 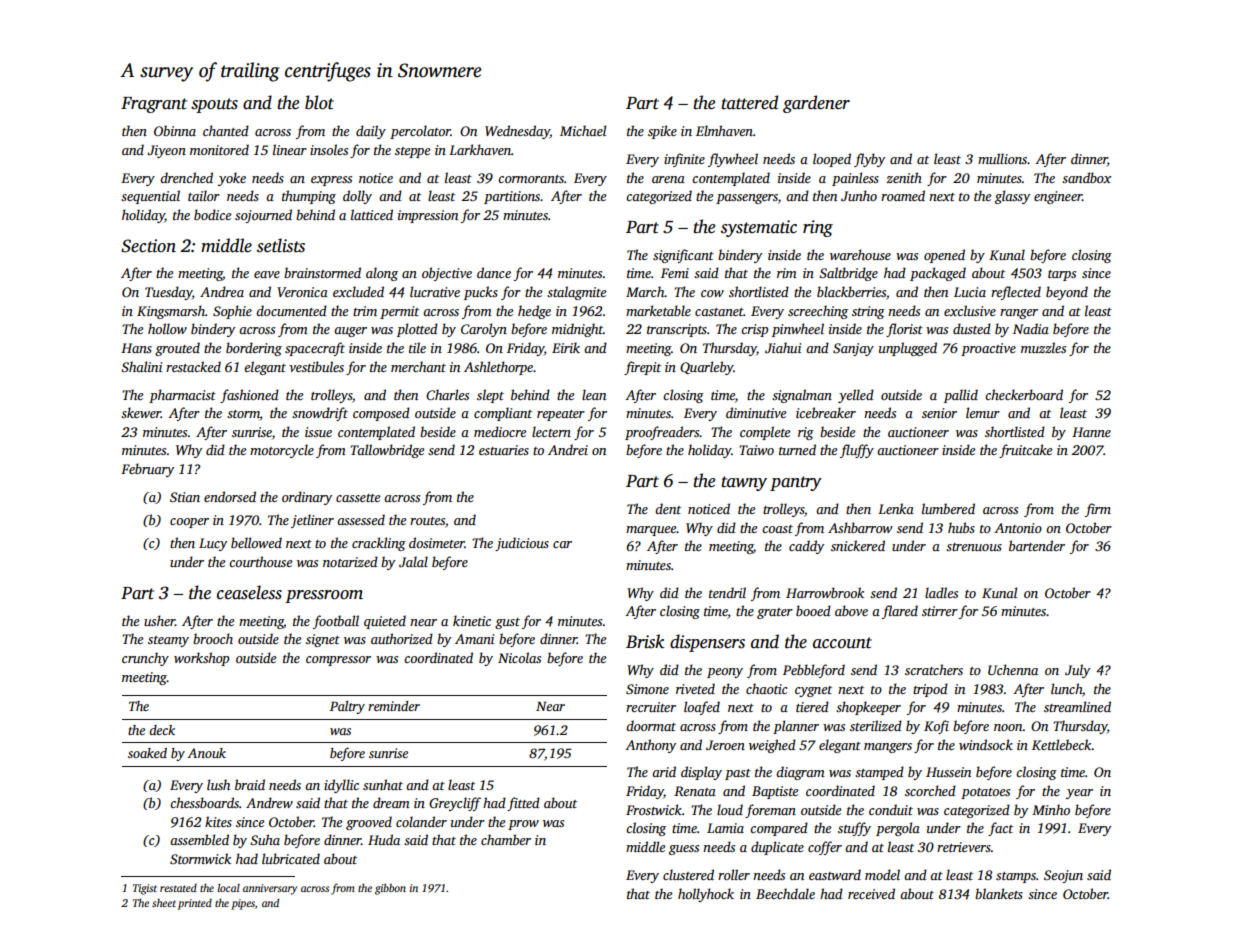 I want to click on courthouse, so click(x=260, y=561).
